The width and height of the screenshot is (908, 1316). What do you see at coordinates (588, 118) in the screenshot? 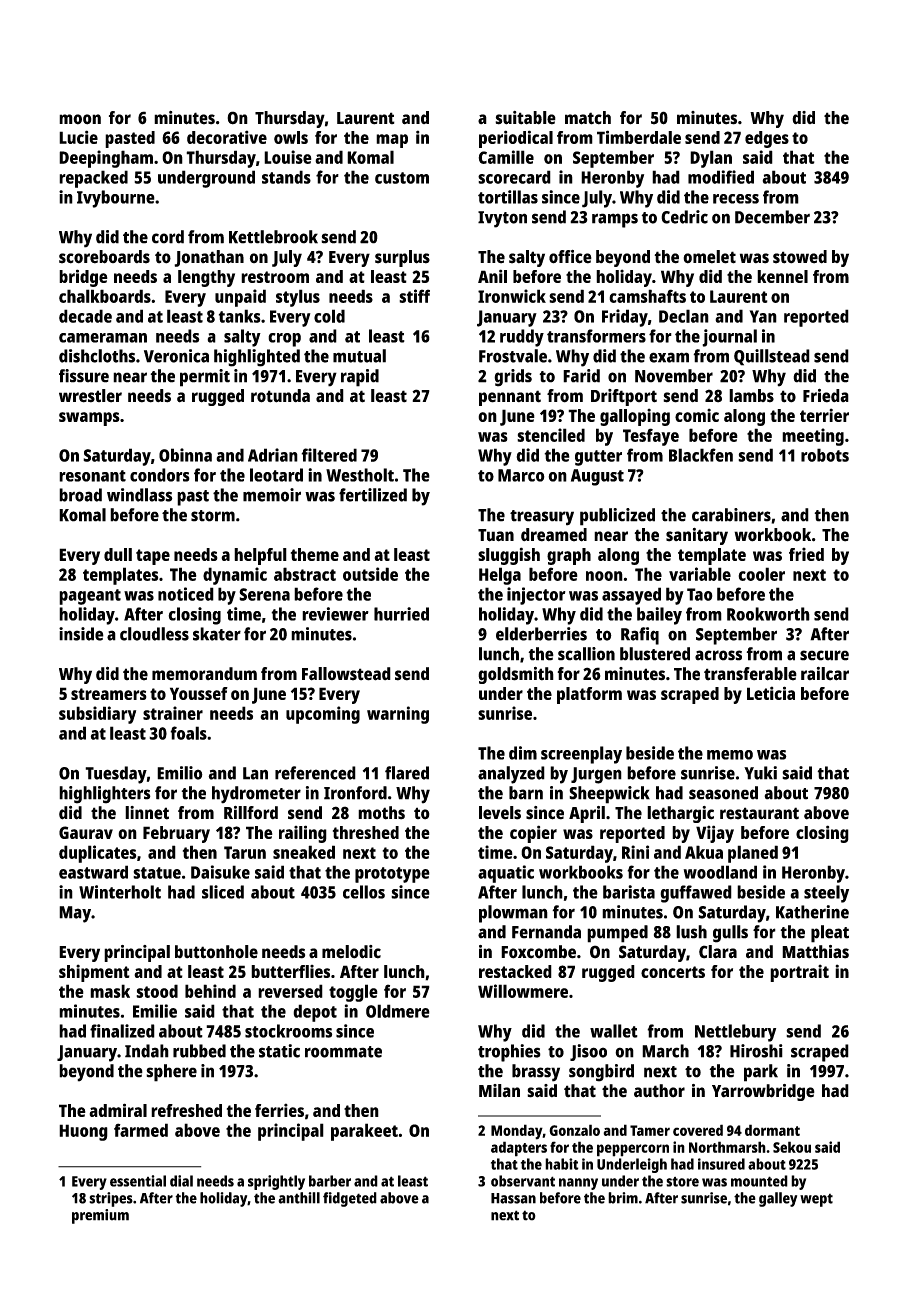
I see `match` at bounding box center [588, 118].
